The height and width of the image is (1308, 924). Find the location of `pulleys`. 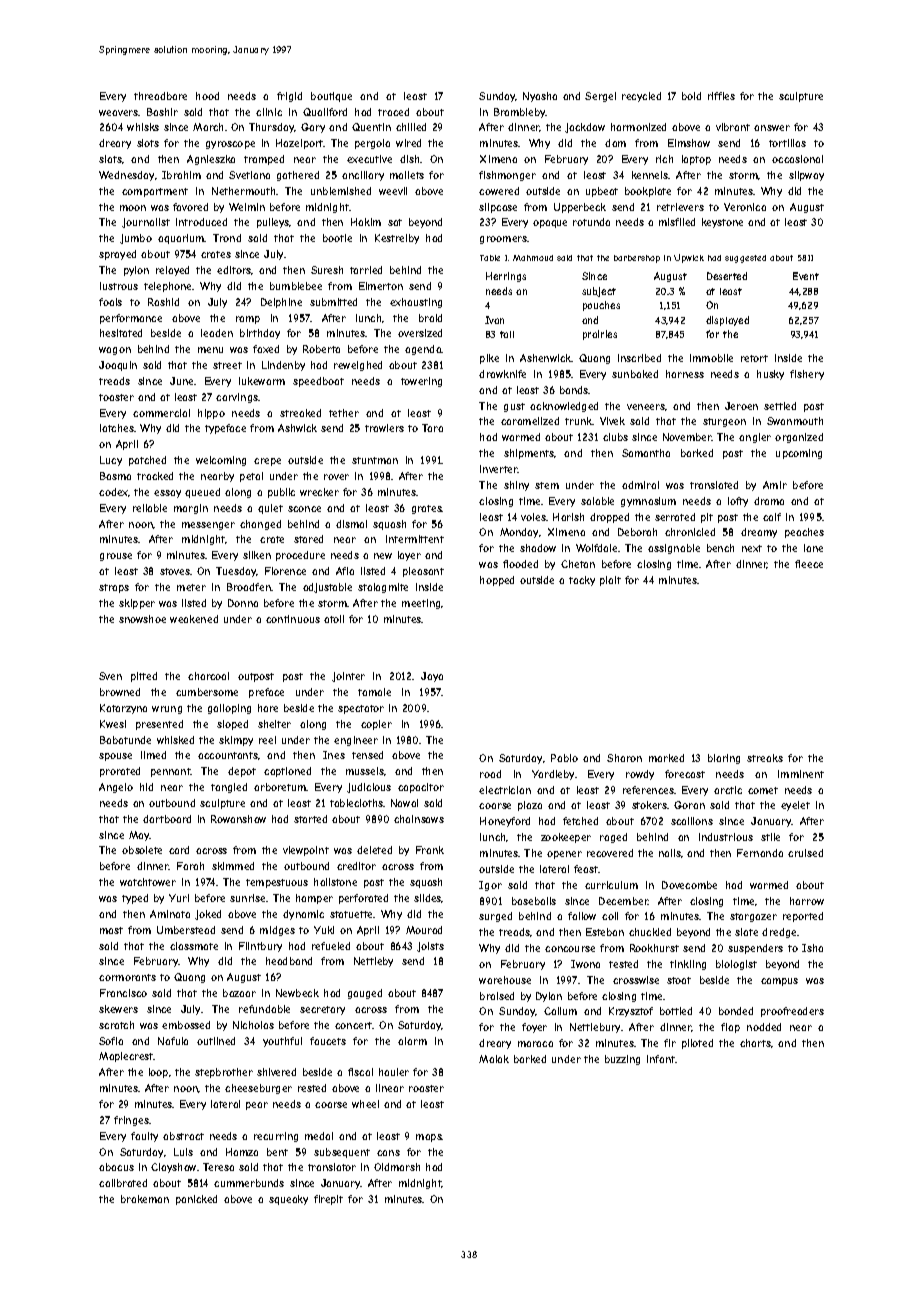

pulleys is located at coordinates (273, 223).
